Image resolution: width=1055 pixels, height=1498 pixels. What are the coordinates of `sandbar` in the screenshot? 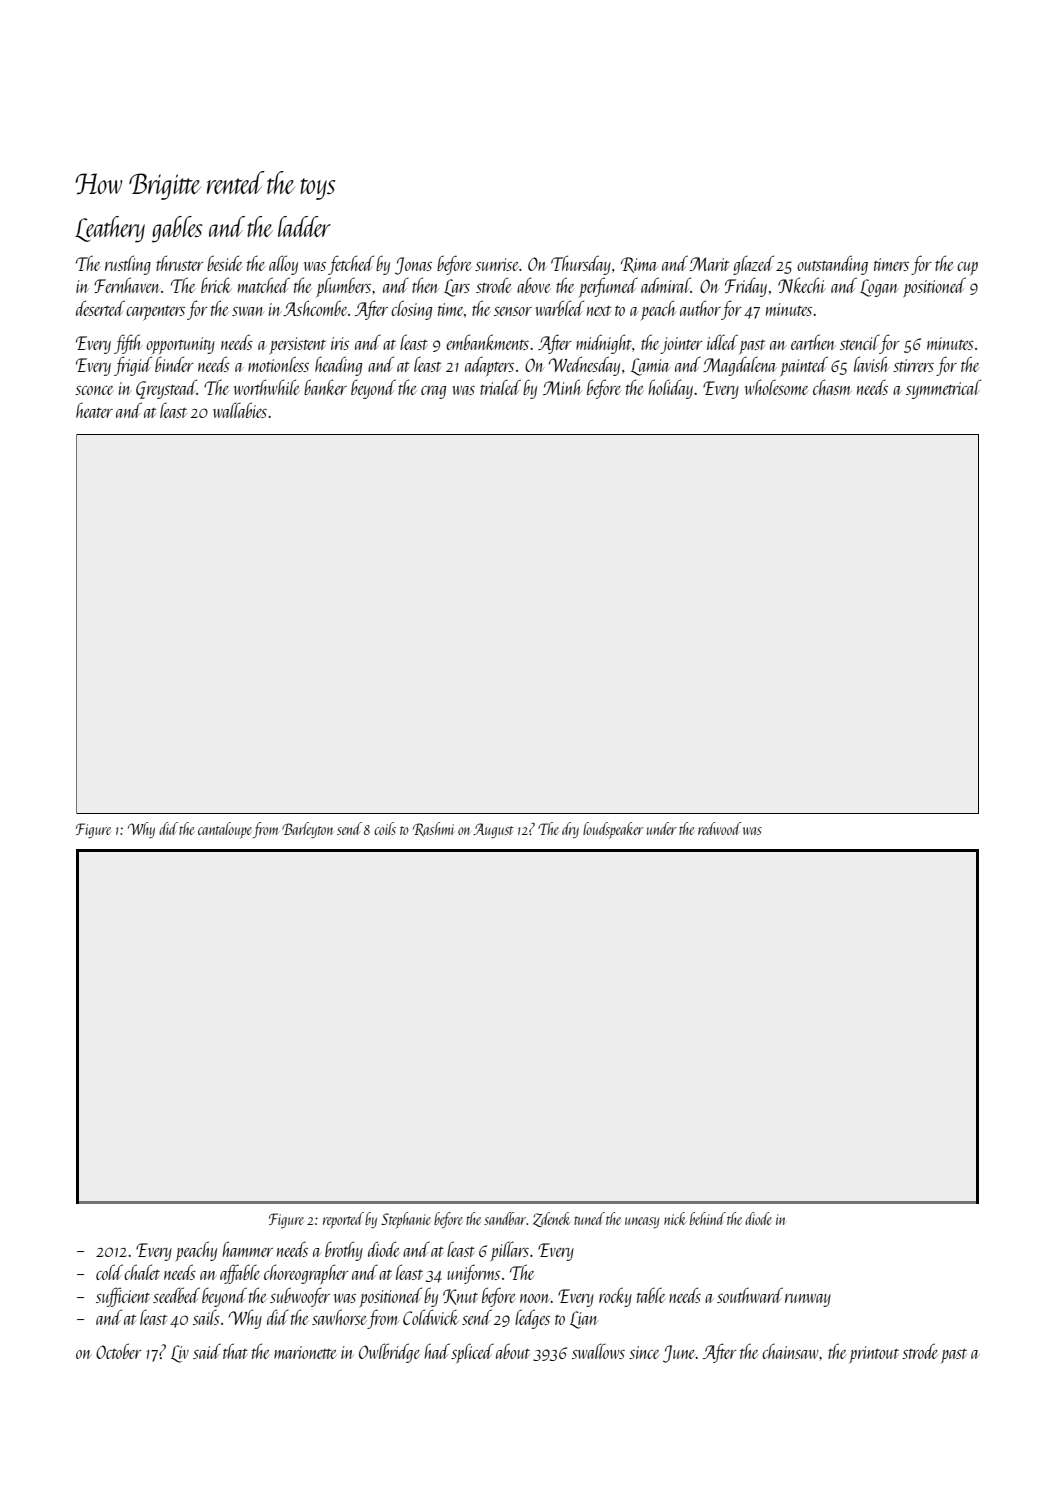 It's located at (505, 1218).
